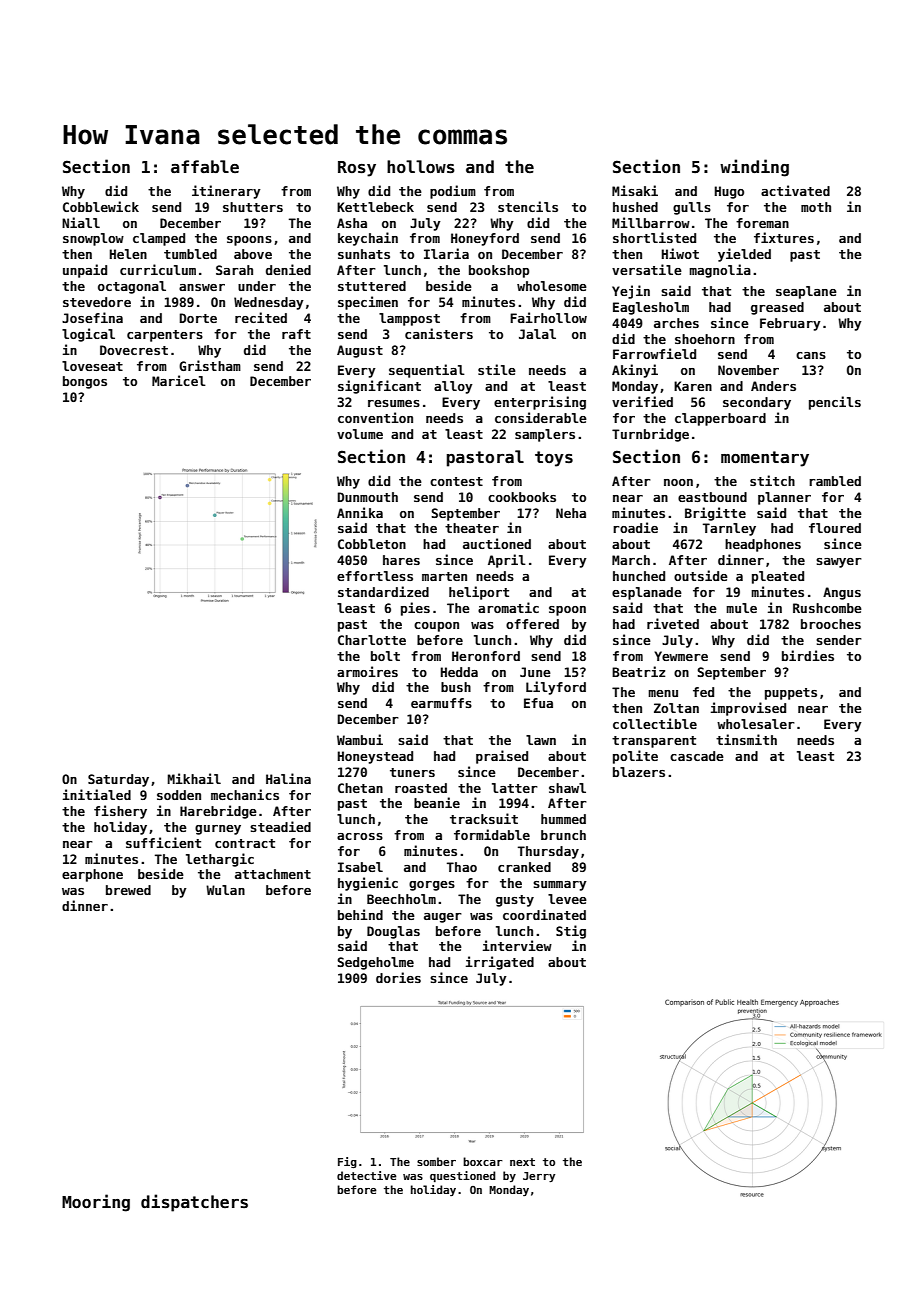 The image size is (924, 1308). What do you see at coordinates (367, 1175) in the screenshot?
I see `detective` at bounding box center [367, 1175].
